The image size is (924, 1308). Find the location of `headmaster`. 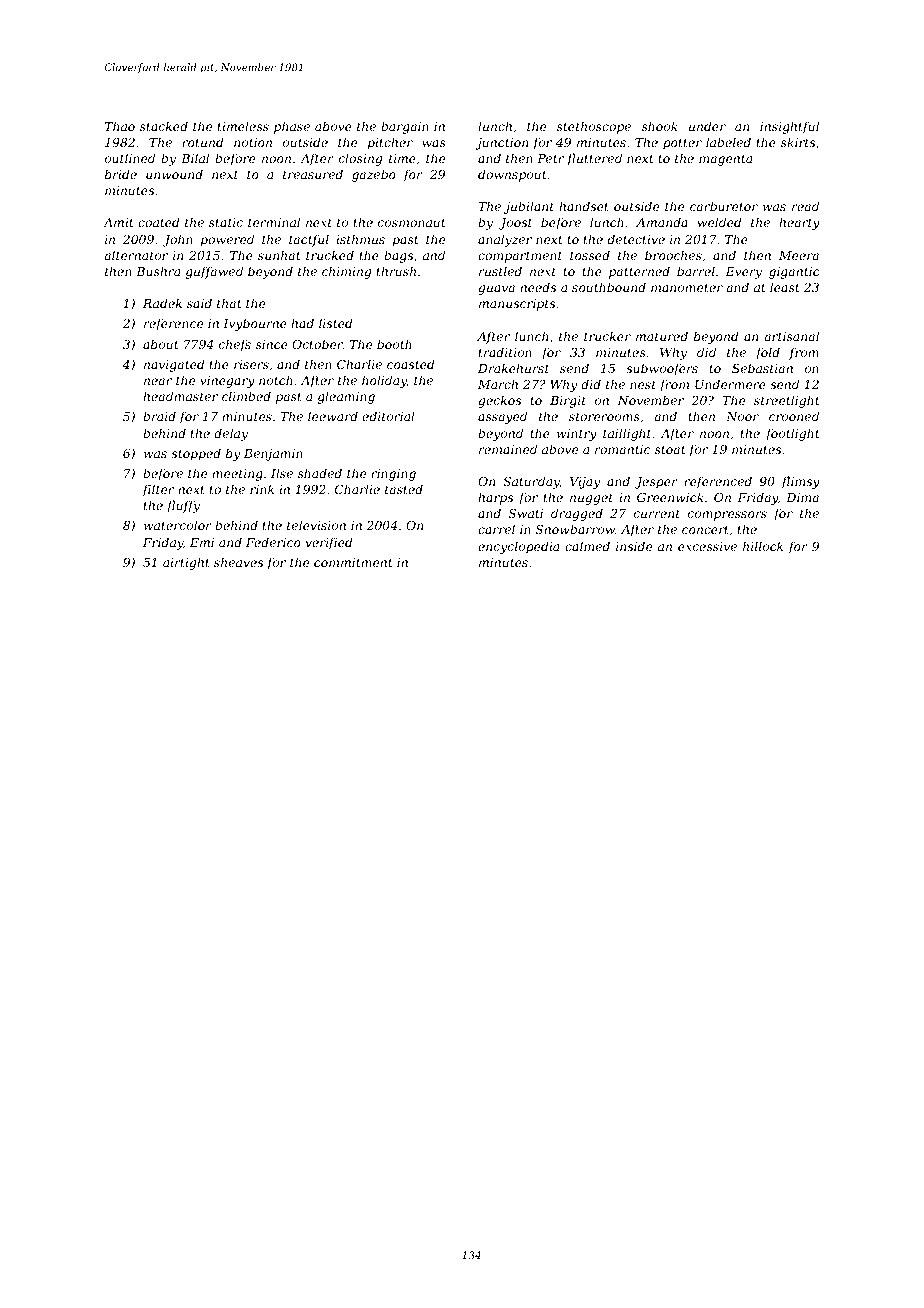

headmaster is located at coordinates (180, 396).
